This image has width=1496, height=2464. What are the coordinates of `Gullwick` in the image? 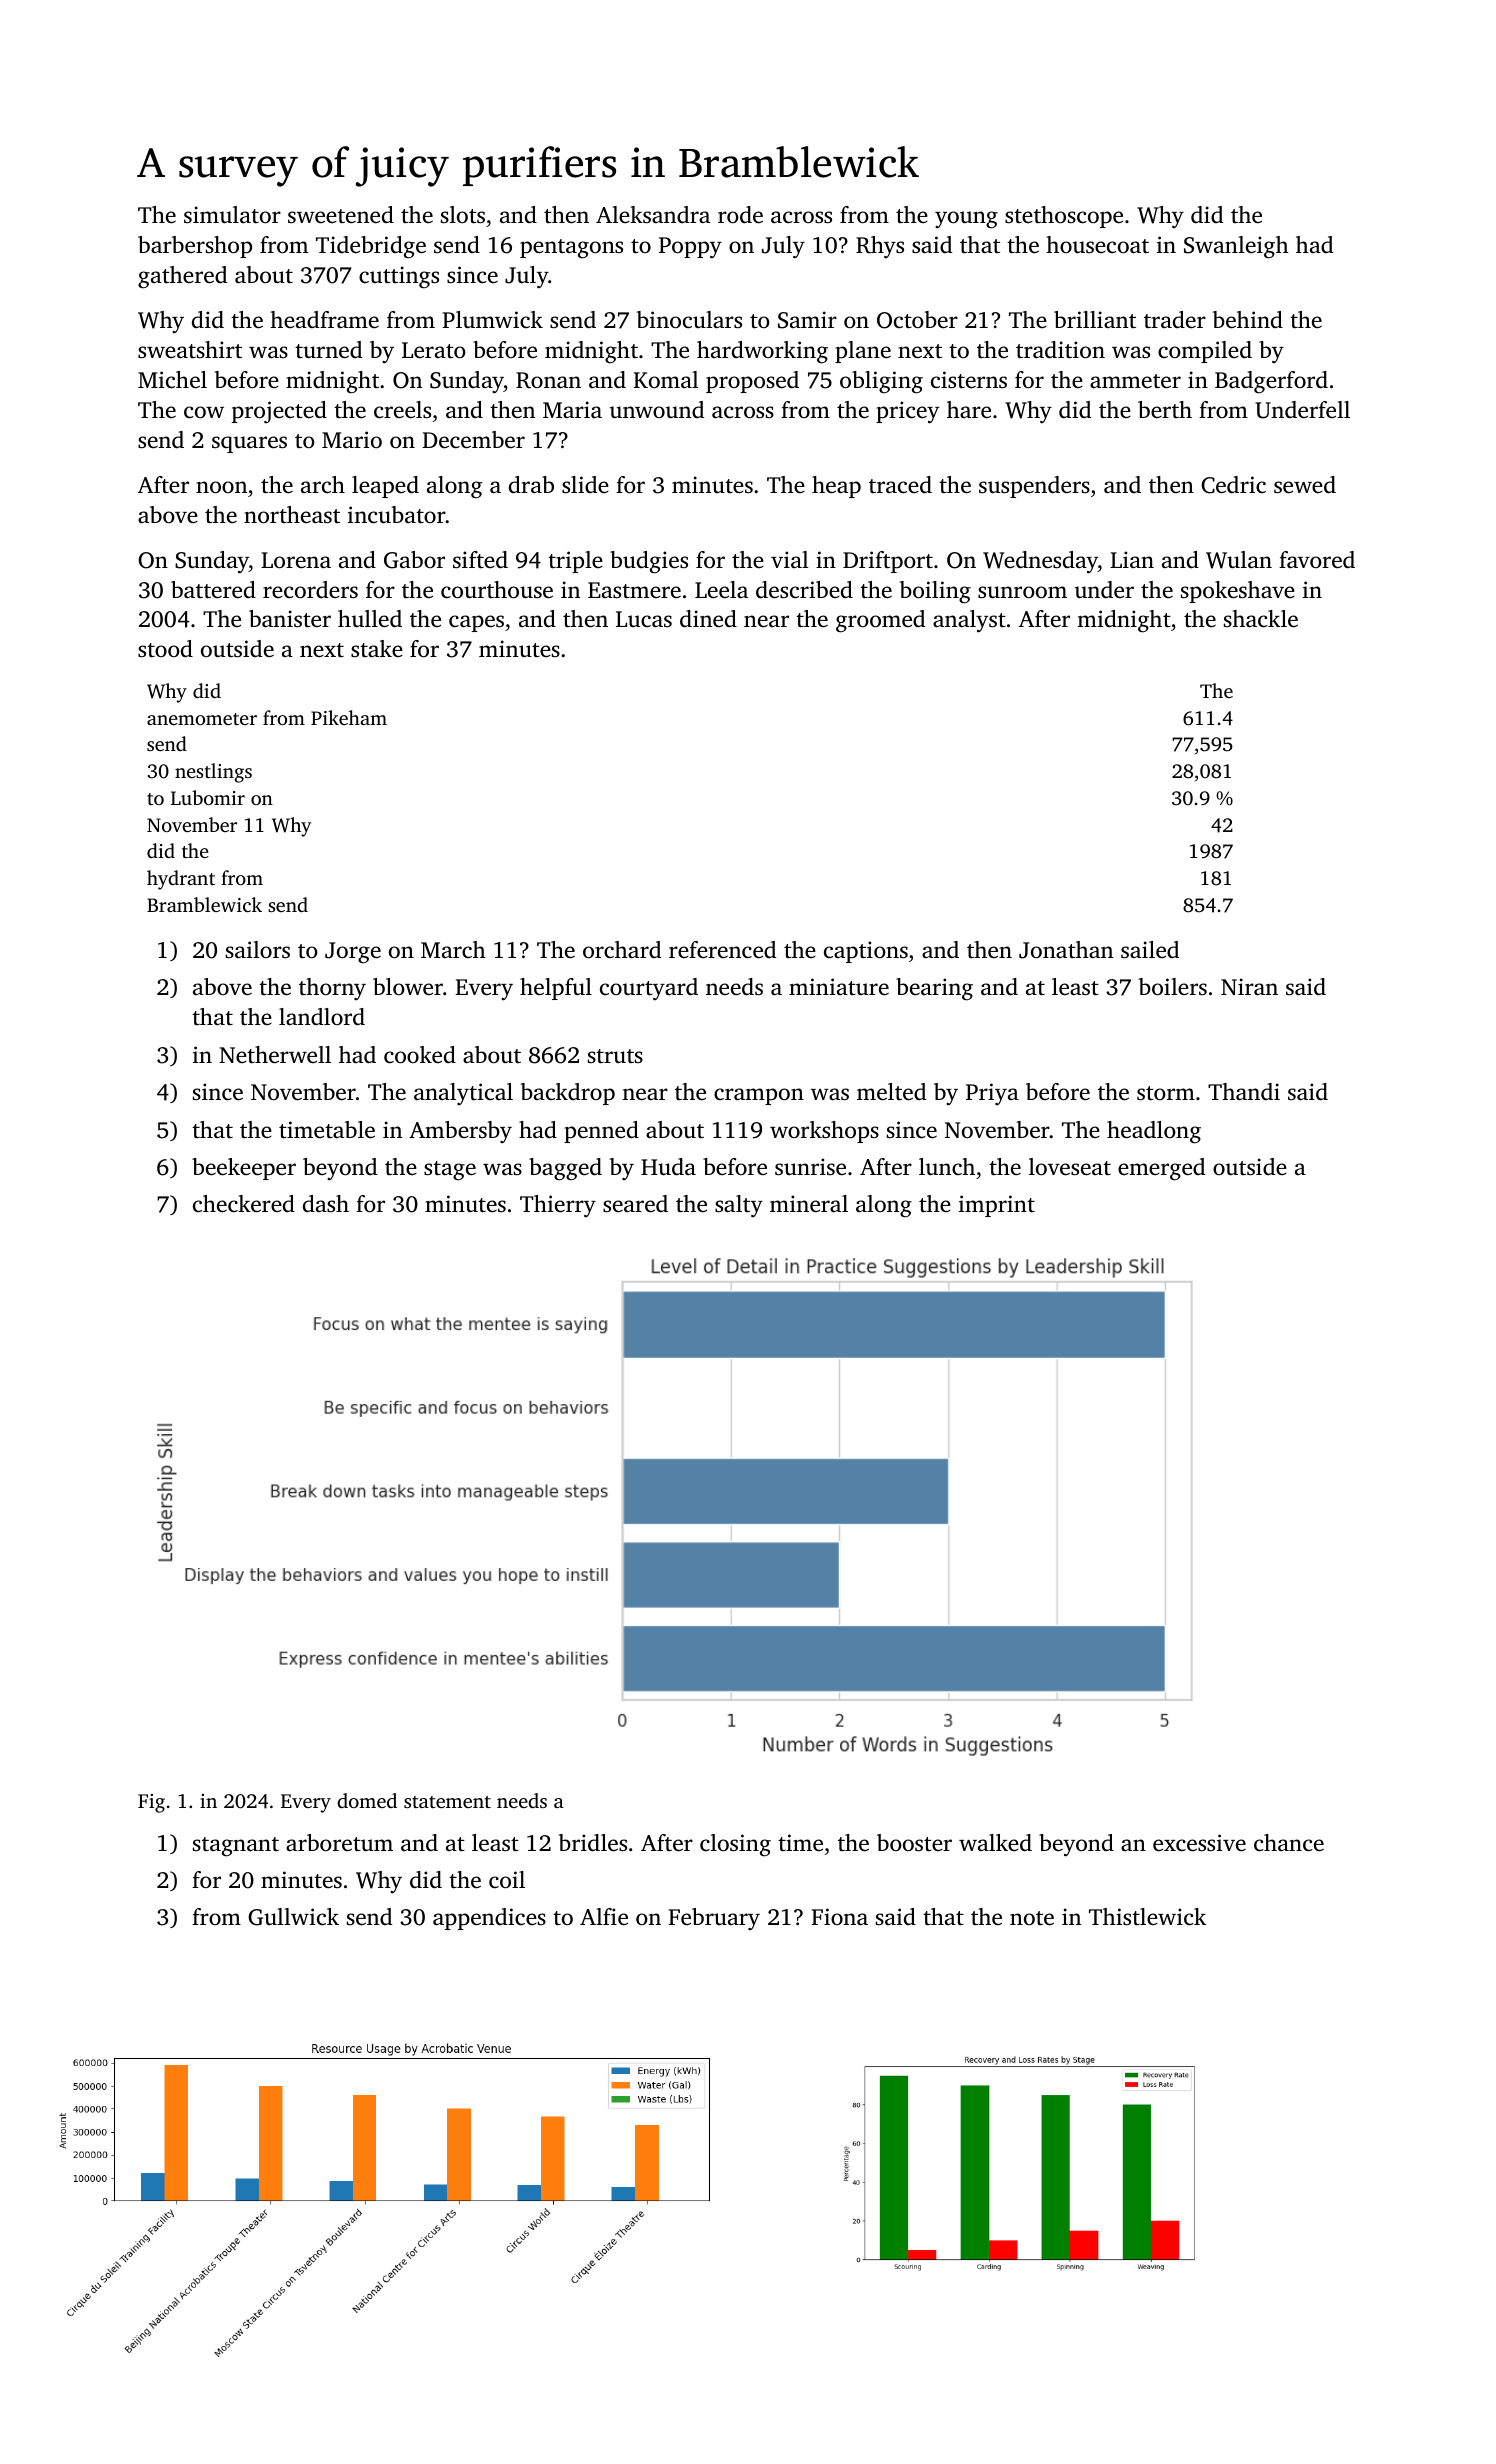 It's located at (293, 1917).
